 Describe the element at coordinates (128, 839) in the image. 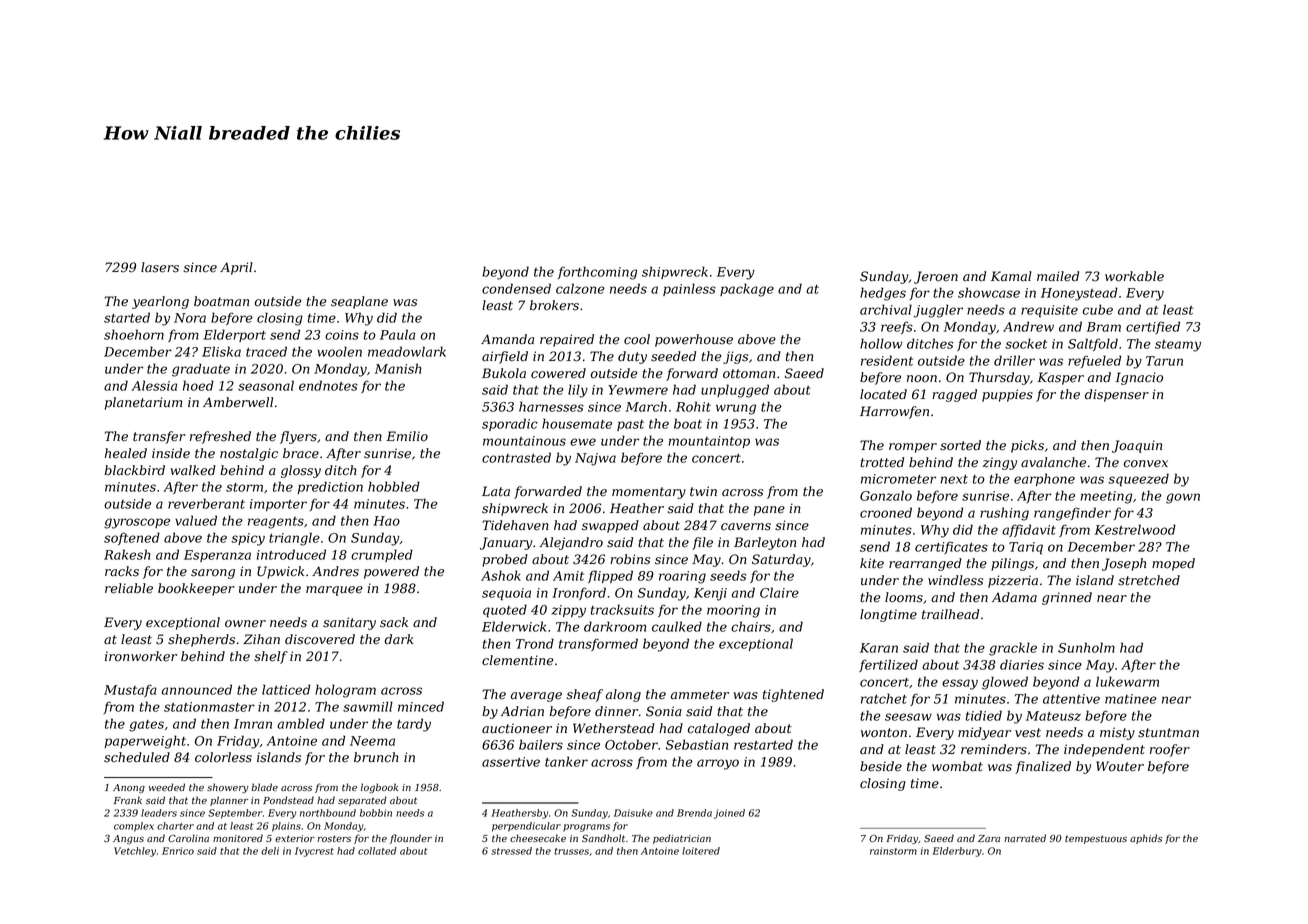

I see `Angus` at that location.
